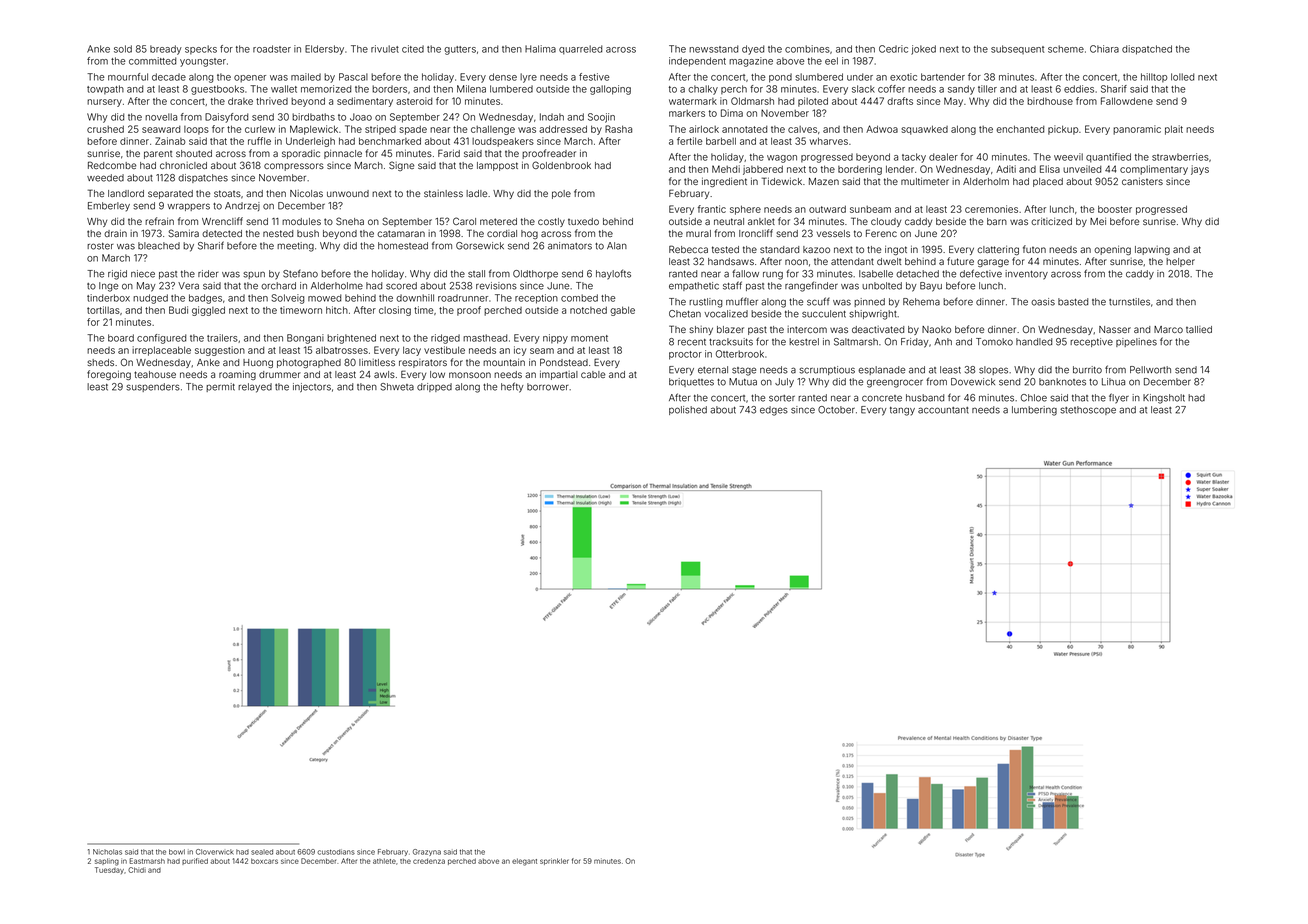 This image has height=924, width=1308. I want to click on borrower, so click(548, 387).
